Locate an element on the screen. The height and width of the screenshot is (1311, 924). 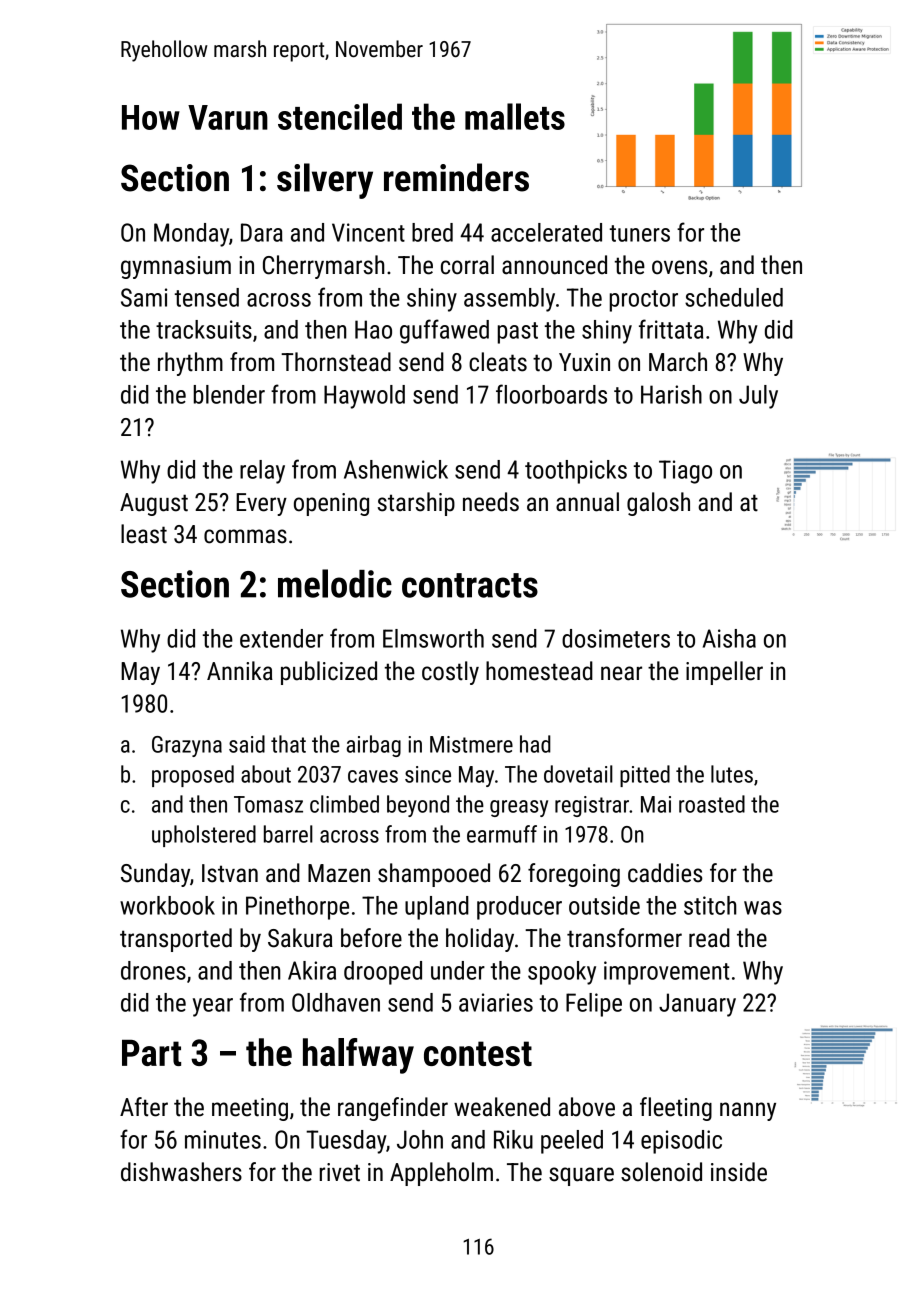
rivet is located at coordinates (340, 1172).
